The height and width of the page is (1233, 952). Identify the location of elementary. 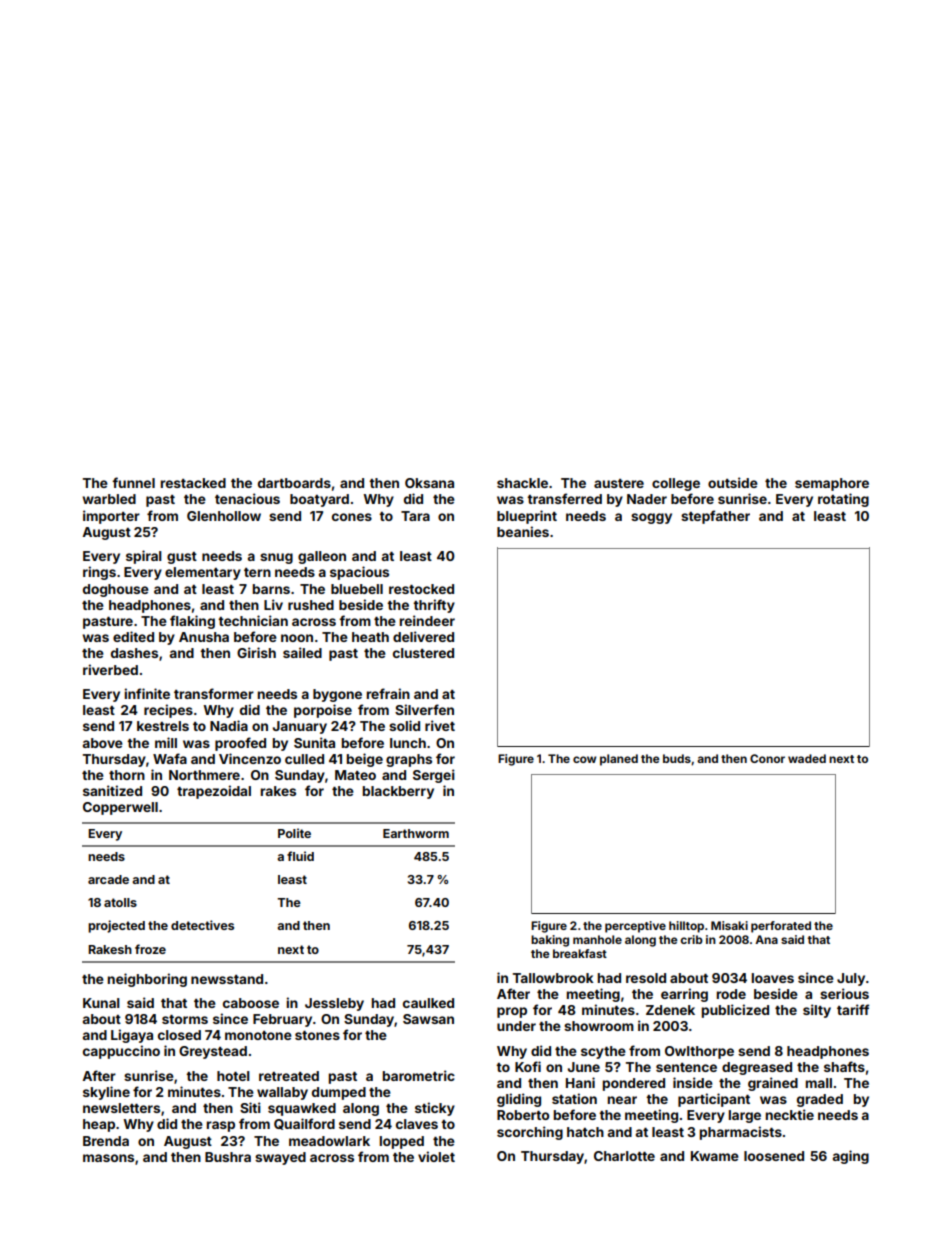
(203, 573).
